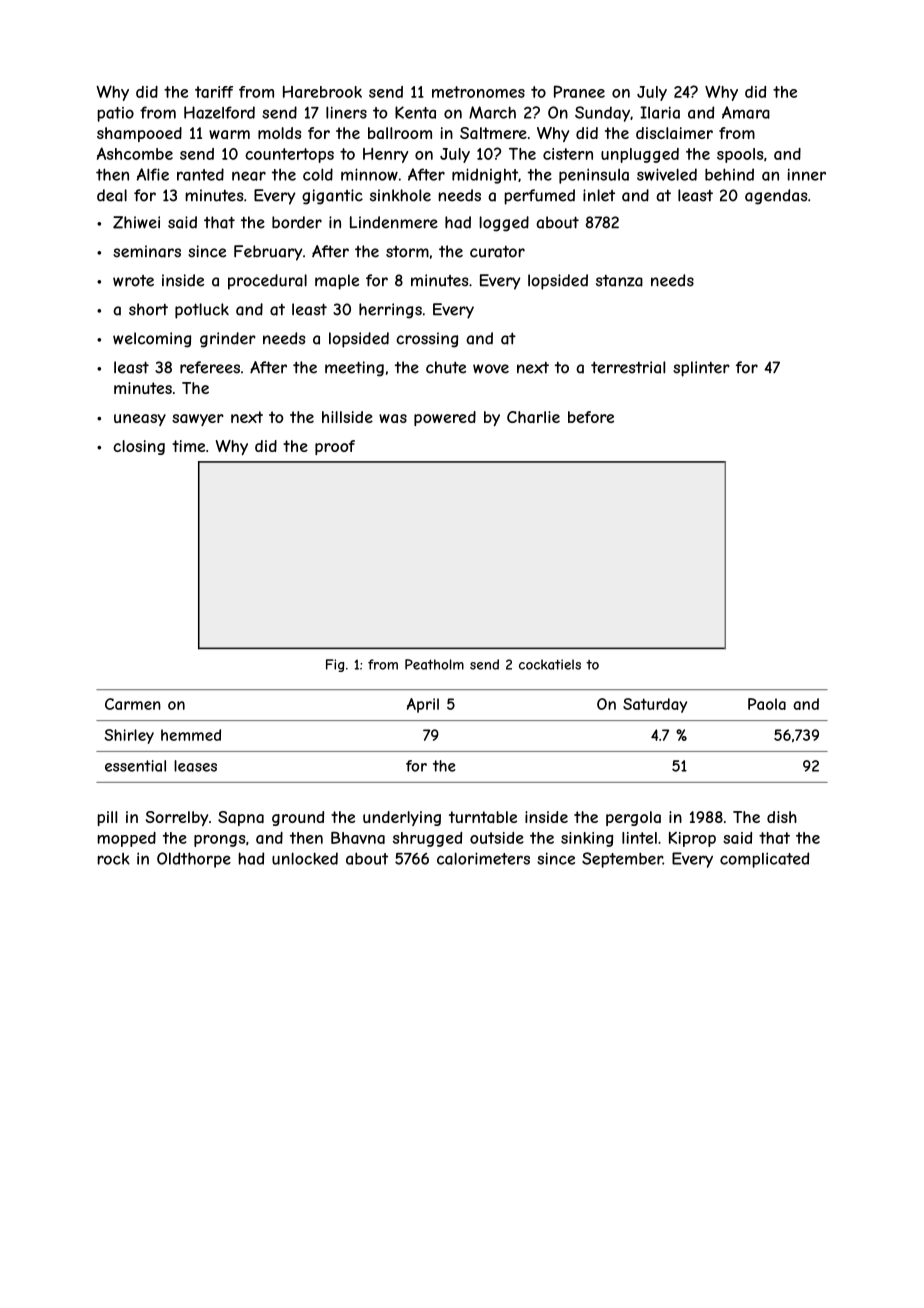  What do you see at coordinates (113, 859) in the page?
I see `rock` at bounding box center [113, 859].
